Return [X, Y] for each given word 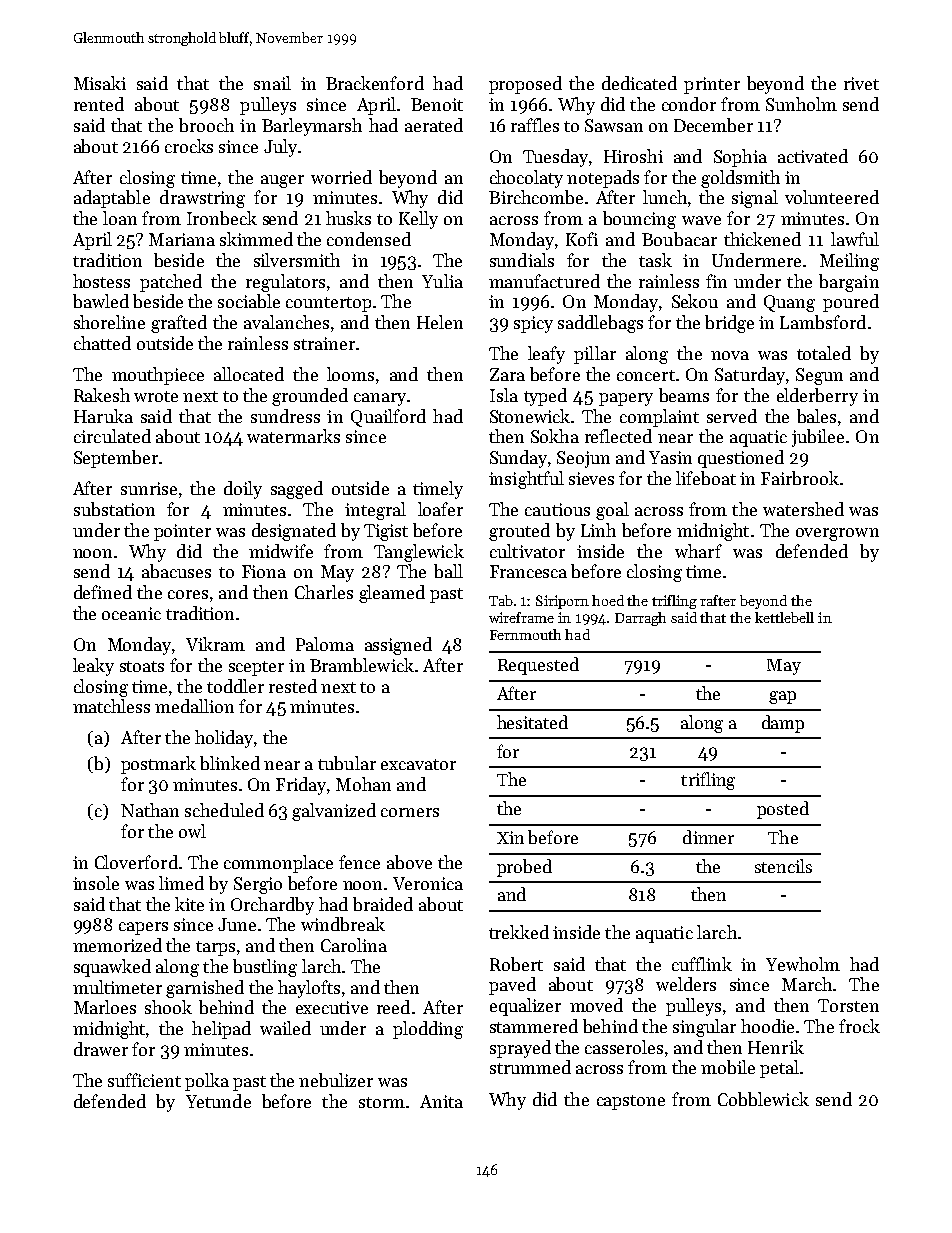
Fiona [264, 571]
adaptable [112, 199]
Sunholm [801, 104]
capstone [631, 1102]
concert [646, 375]
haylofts [309, 989]
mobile [728, 1067]
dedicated [639, 83]
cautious [557, 509]
